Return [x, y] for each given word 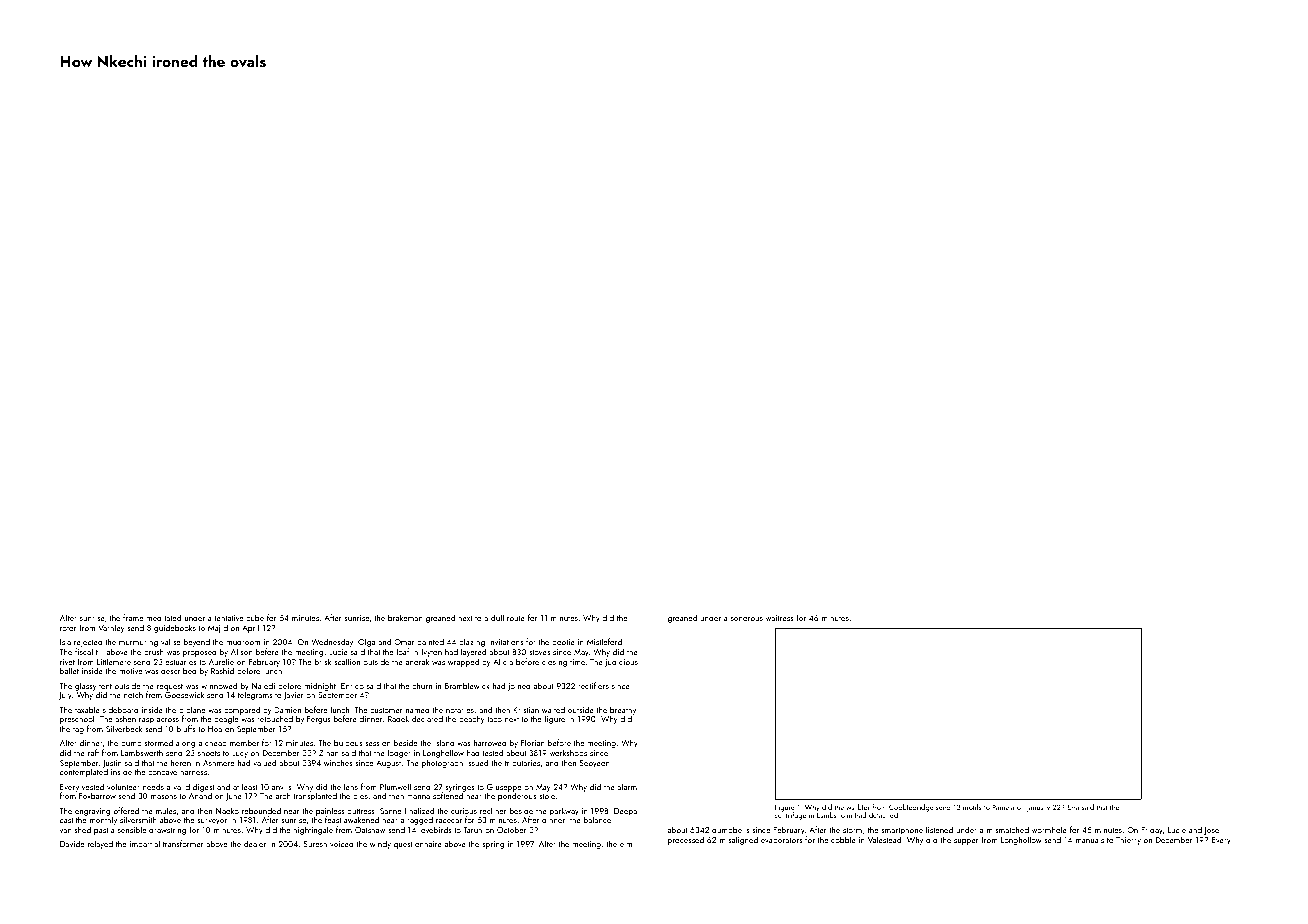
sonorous [747, 619]
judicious [621, 662]
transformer [183, 843]
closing [554, 663]
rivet [67, 662]
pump [131, 745]
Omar [404, 642]
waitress [780, 618]
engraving [93, 812]
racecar [449, 821]
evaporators [781, 841]
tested [492, 752]
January [1038, 808]
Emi [1073, 807]
